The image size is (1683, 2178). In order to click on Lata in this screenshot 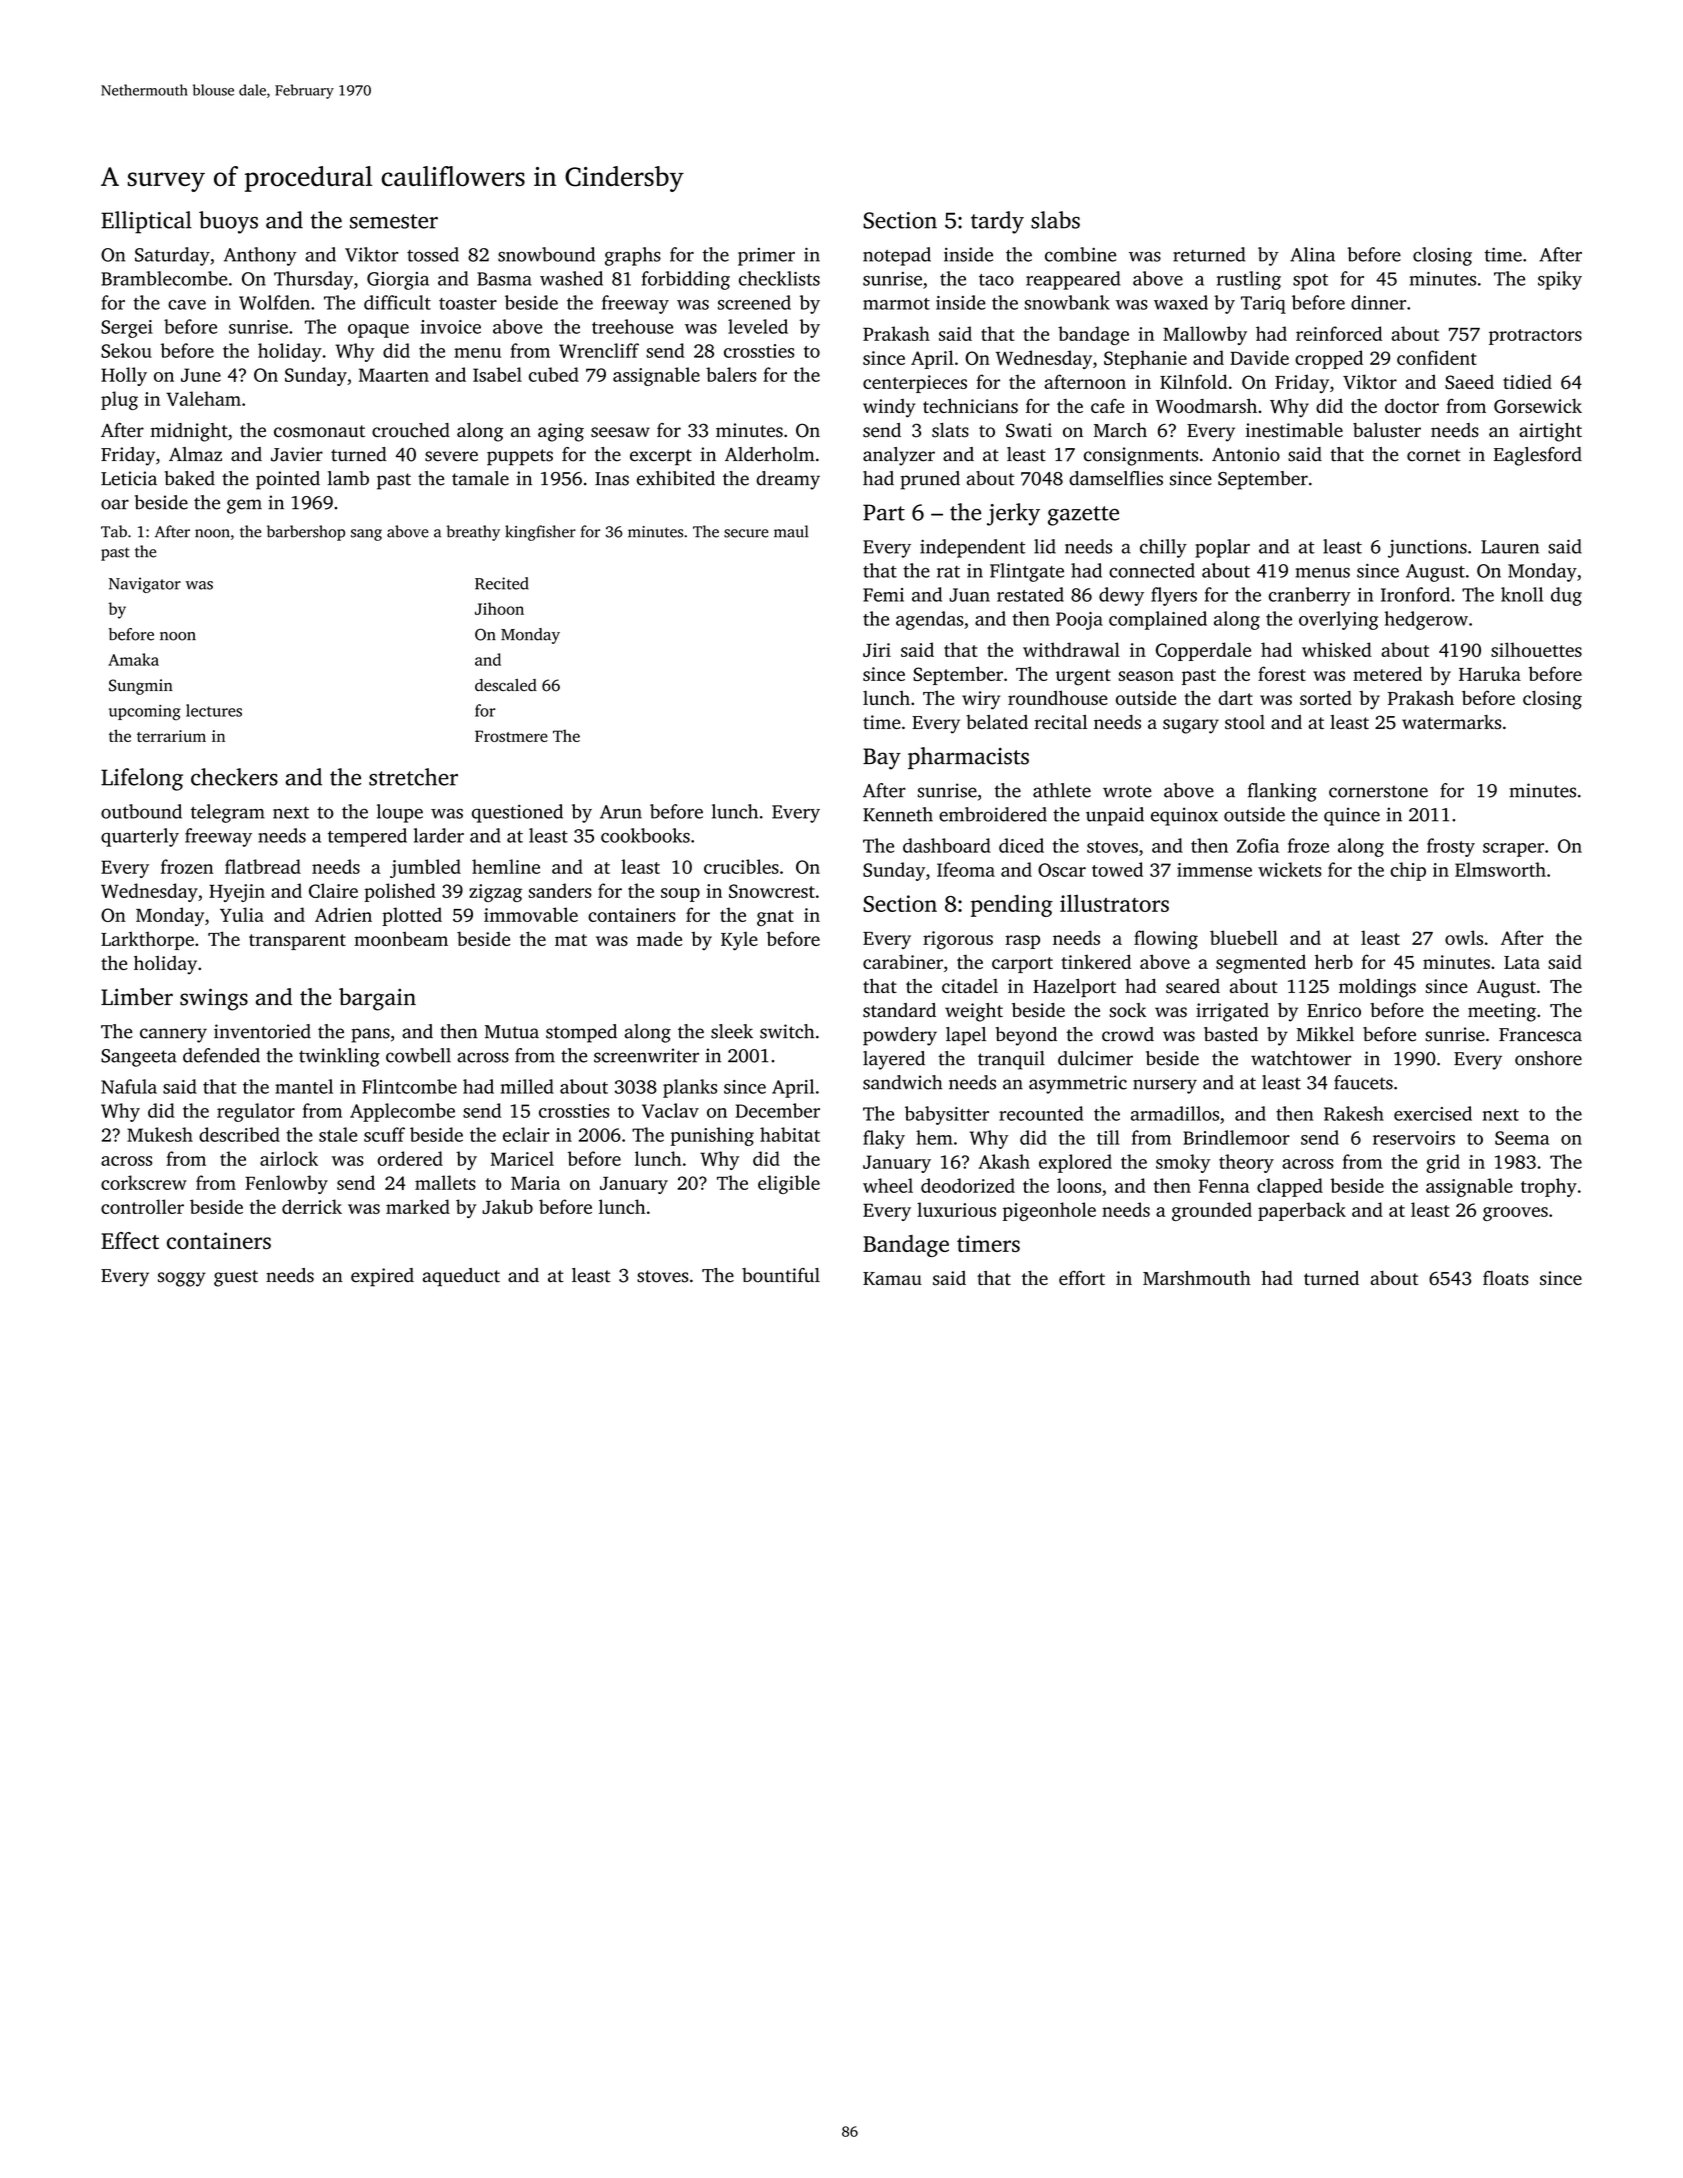, I will do `click(1522, 962)`.
